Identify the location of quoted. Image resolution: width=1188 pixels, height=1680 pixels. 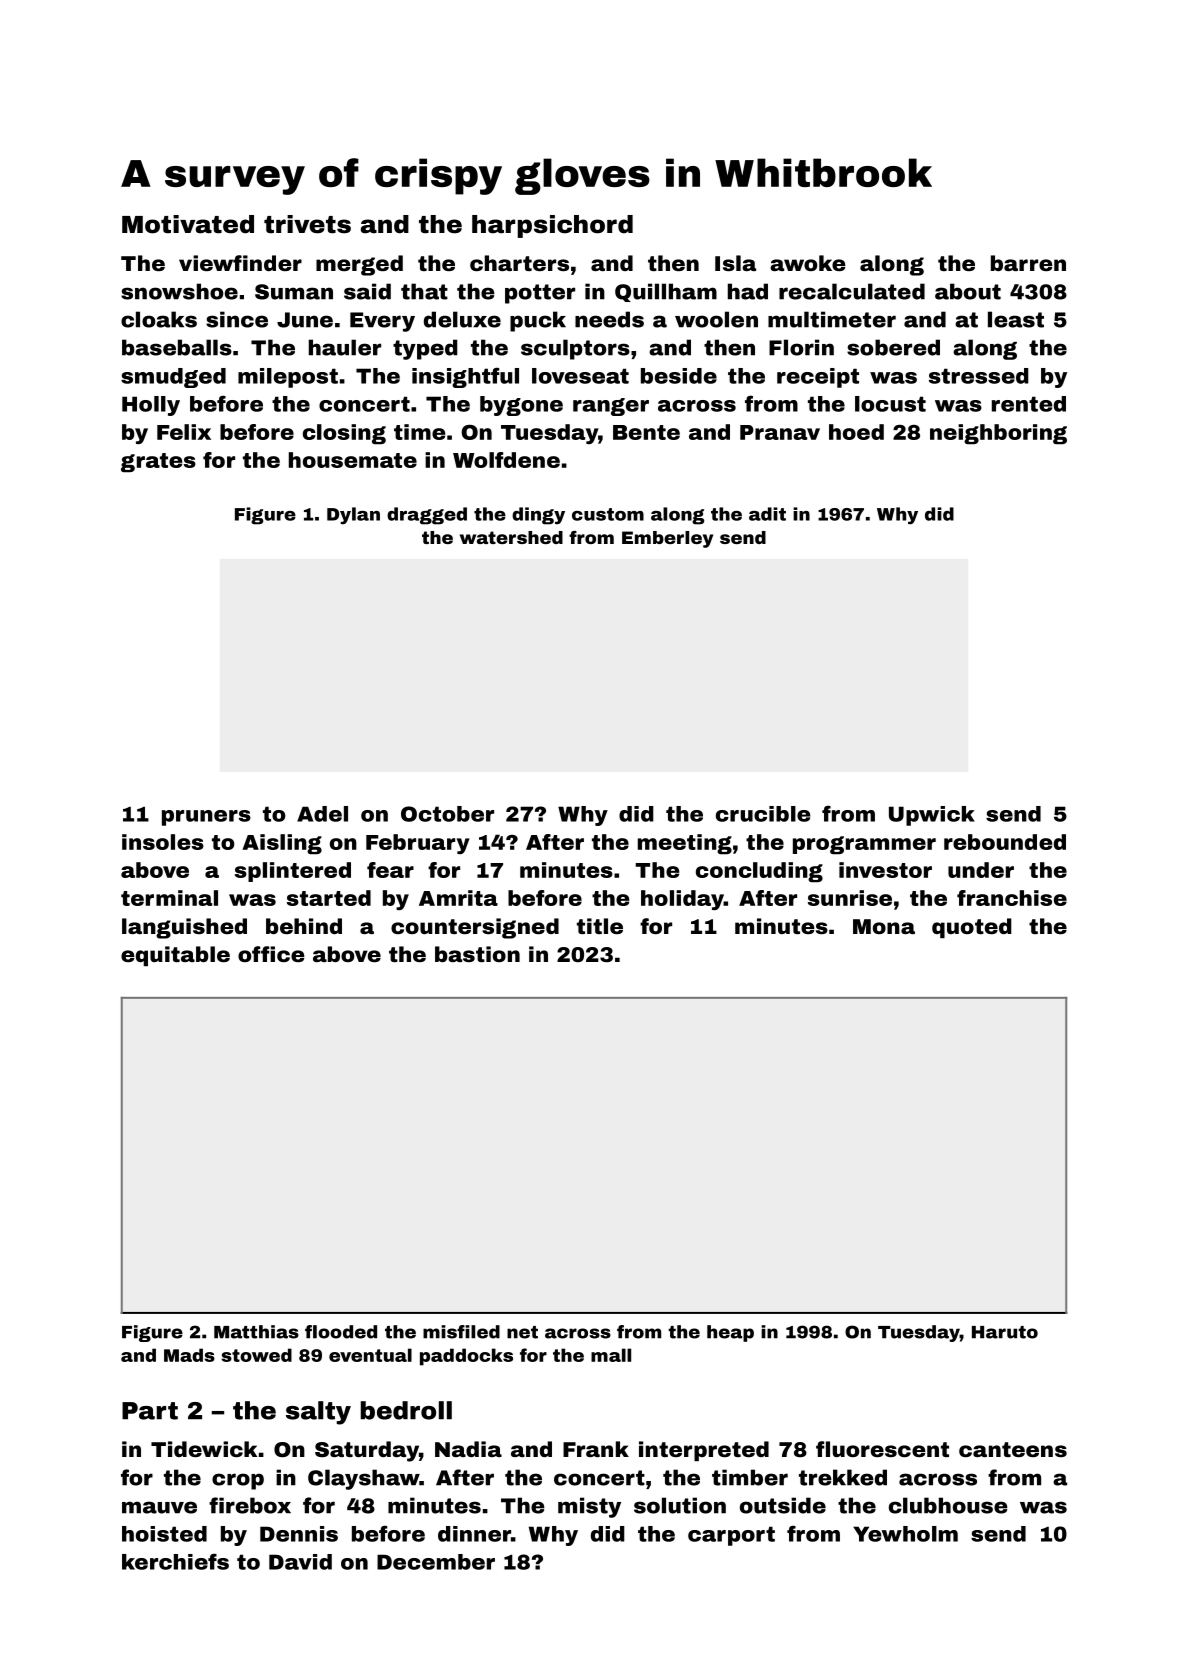
(972, 928).
